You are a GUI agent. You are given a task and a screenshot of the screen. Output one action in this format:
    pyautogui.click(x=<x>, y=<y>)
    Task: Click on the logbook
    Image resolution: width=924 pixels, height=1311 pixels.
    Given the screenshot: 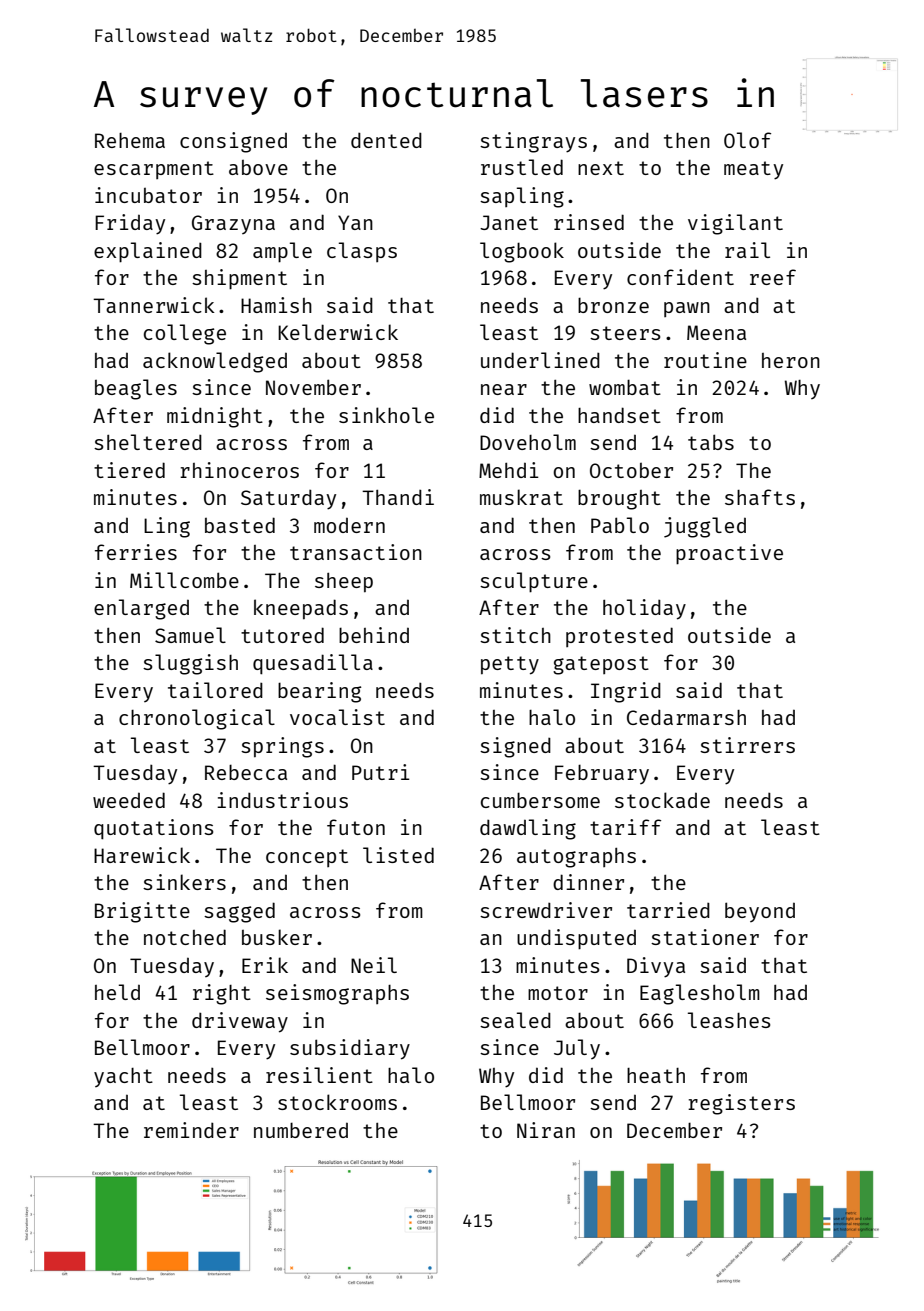 What is the action you would take?
    pyautogui.click(x=522, y=252)
